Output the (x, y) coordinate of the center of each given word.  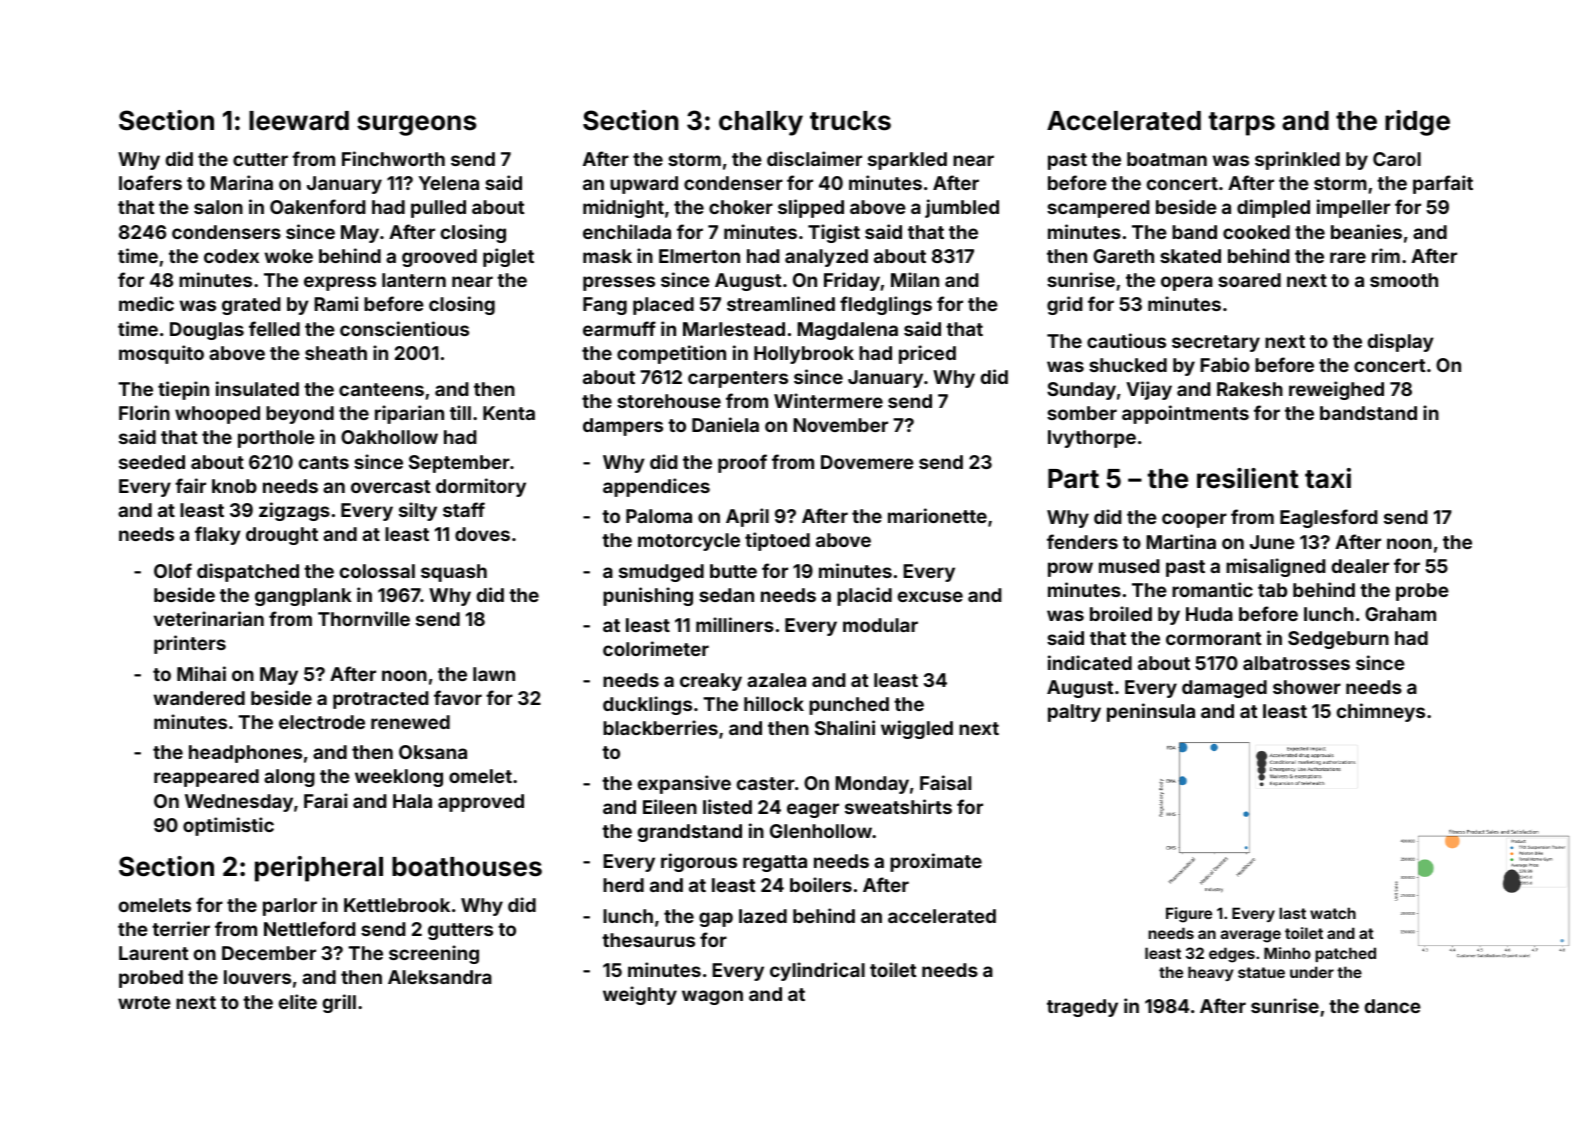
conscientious (404, 328)
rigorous (699, 862)
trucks (850, 121)
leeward (299, 121)
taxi (1328, 478)
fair (190, 485)
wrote (144, 1002)
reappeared (206, 778)
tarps (1241, 124)
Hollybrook (804, 355)
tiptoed (777, 541)
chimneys (1381, 712)
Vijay (1149, 390)
